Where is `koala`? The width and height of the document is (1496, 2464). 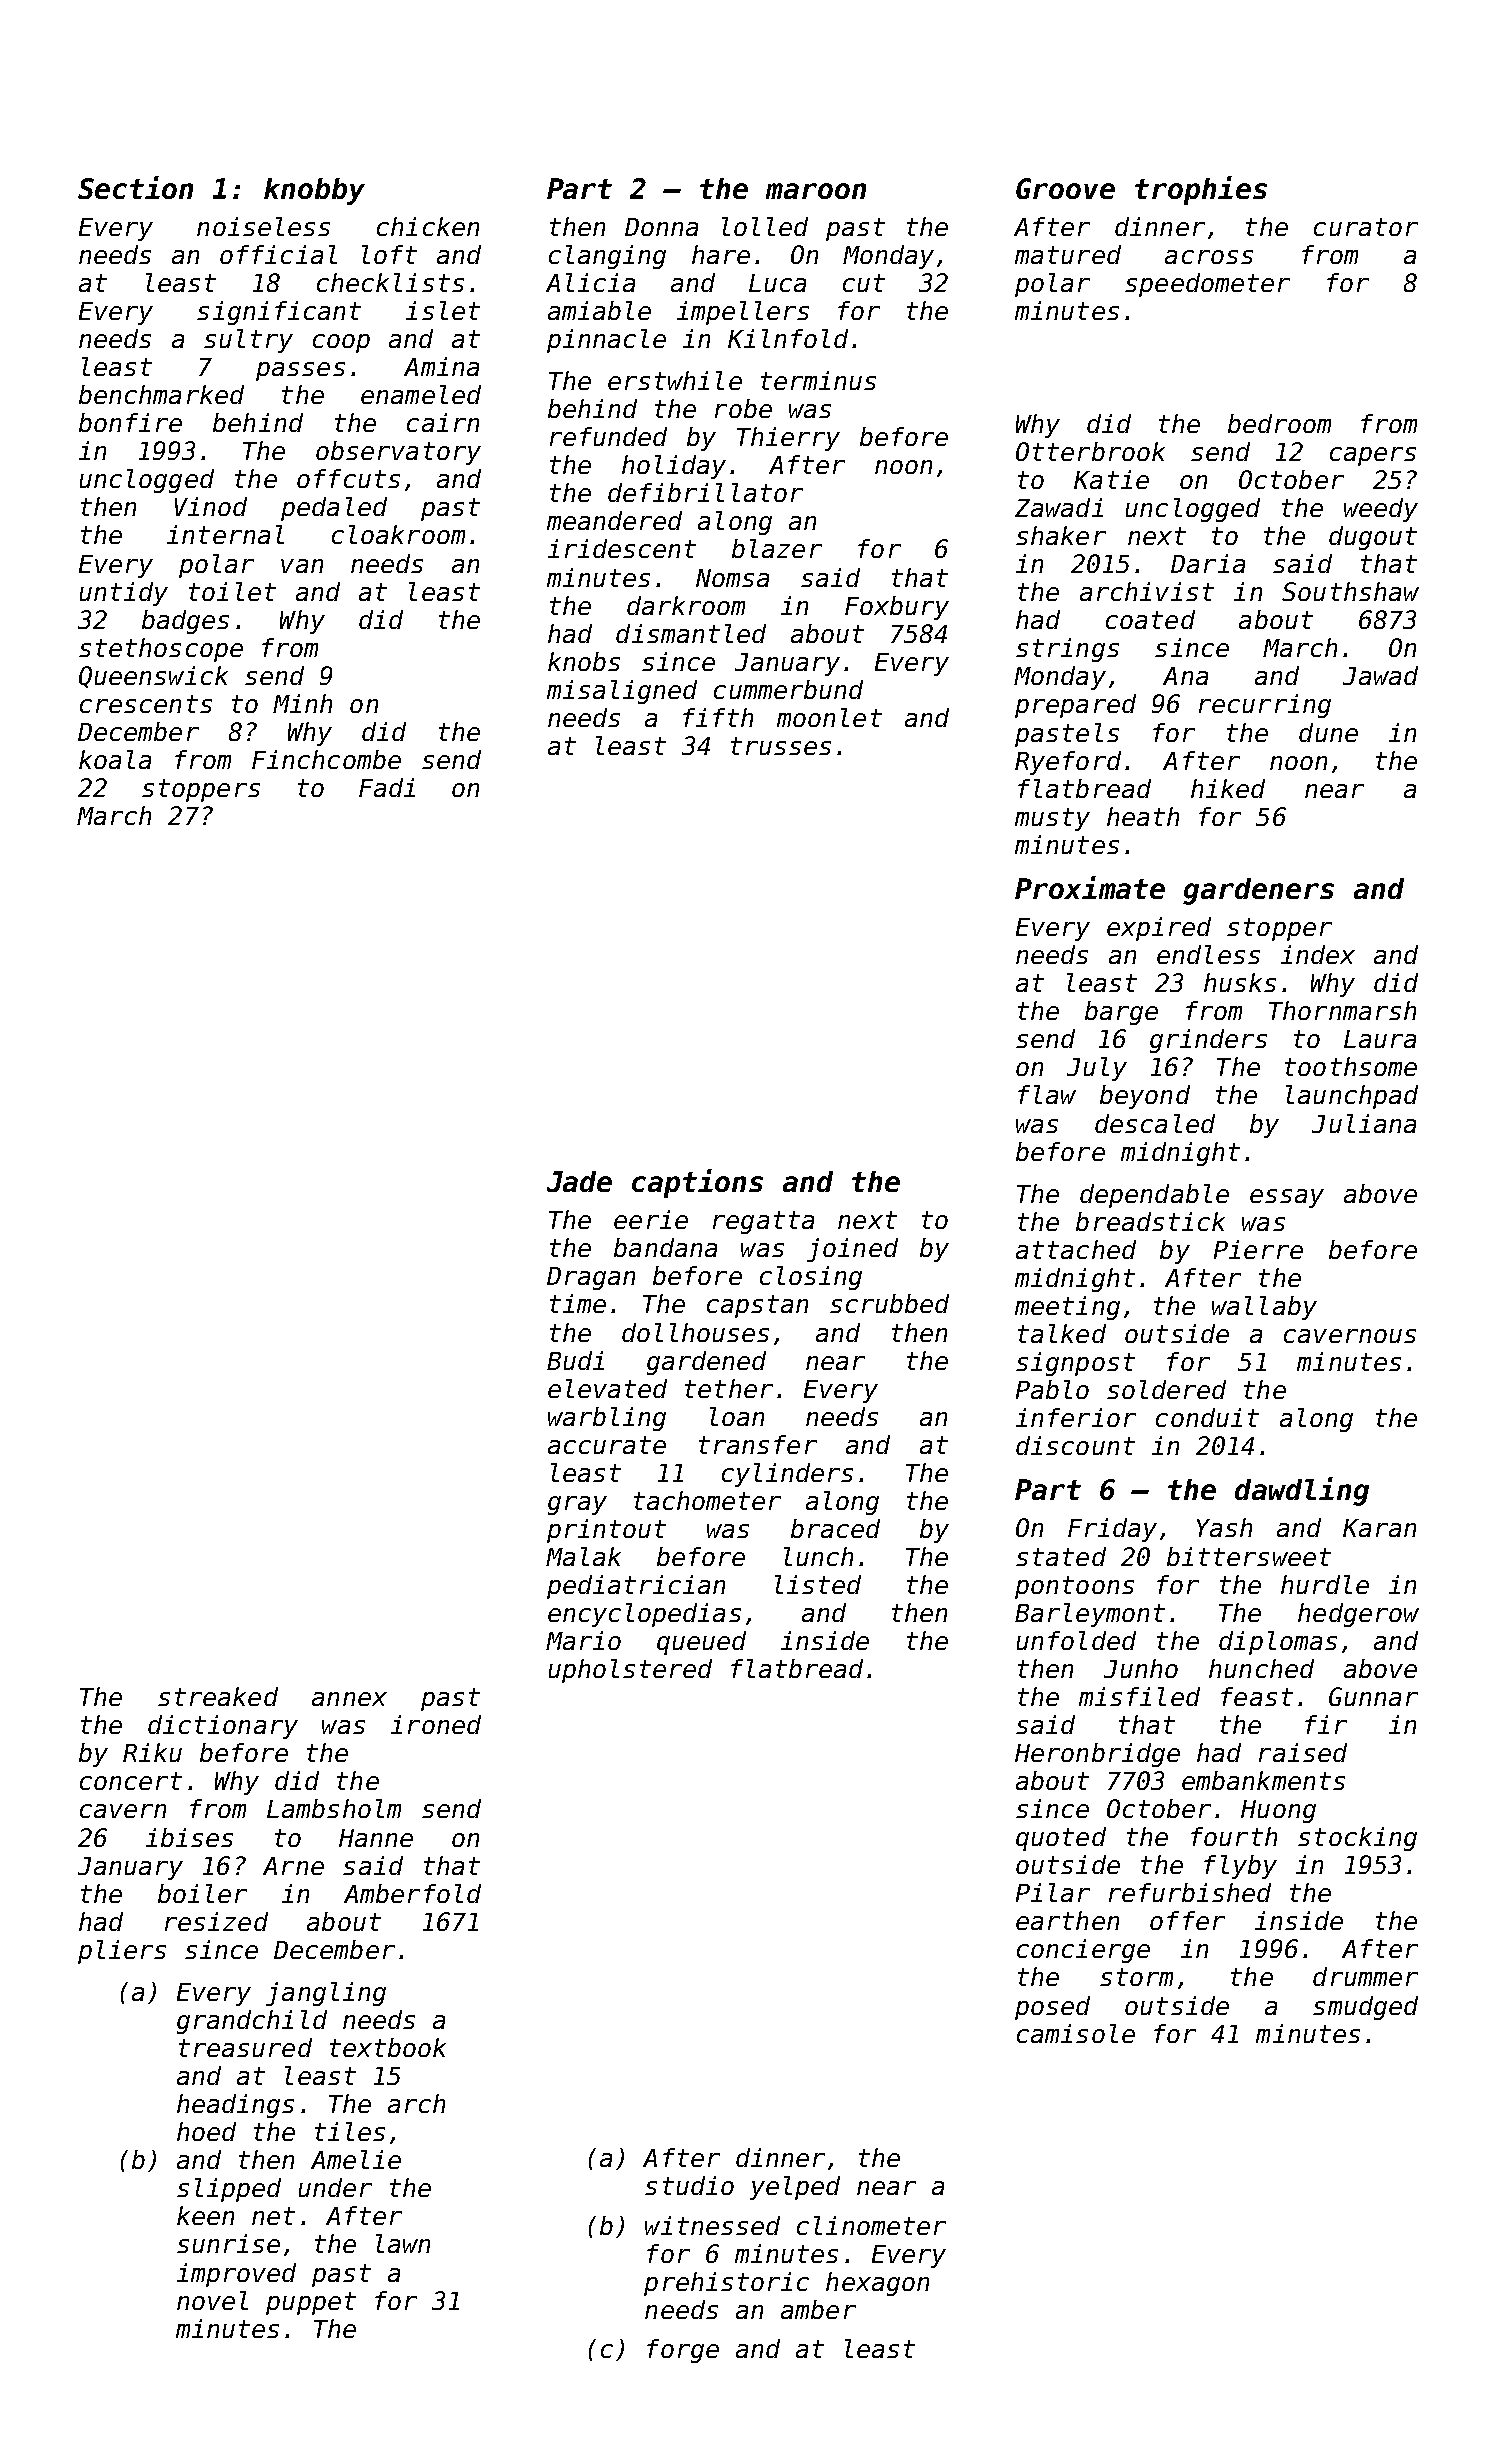 koala is located at coordinates (115, 759).
